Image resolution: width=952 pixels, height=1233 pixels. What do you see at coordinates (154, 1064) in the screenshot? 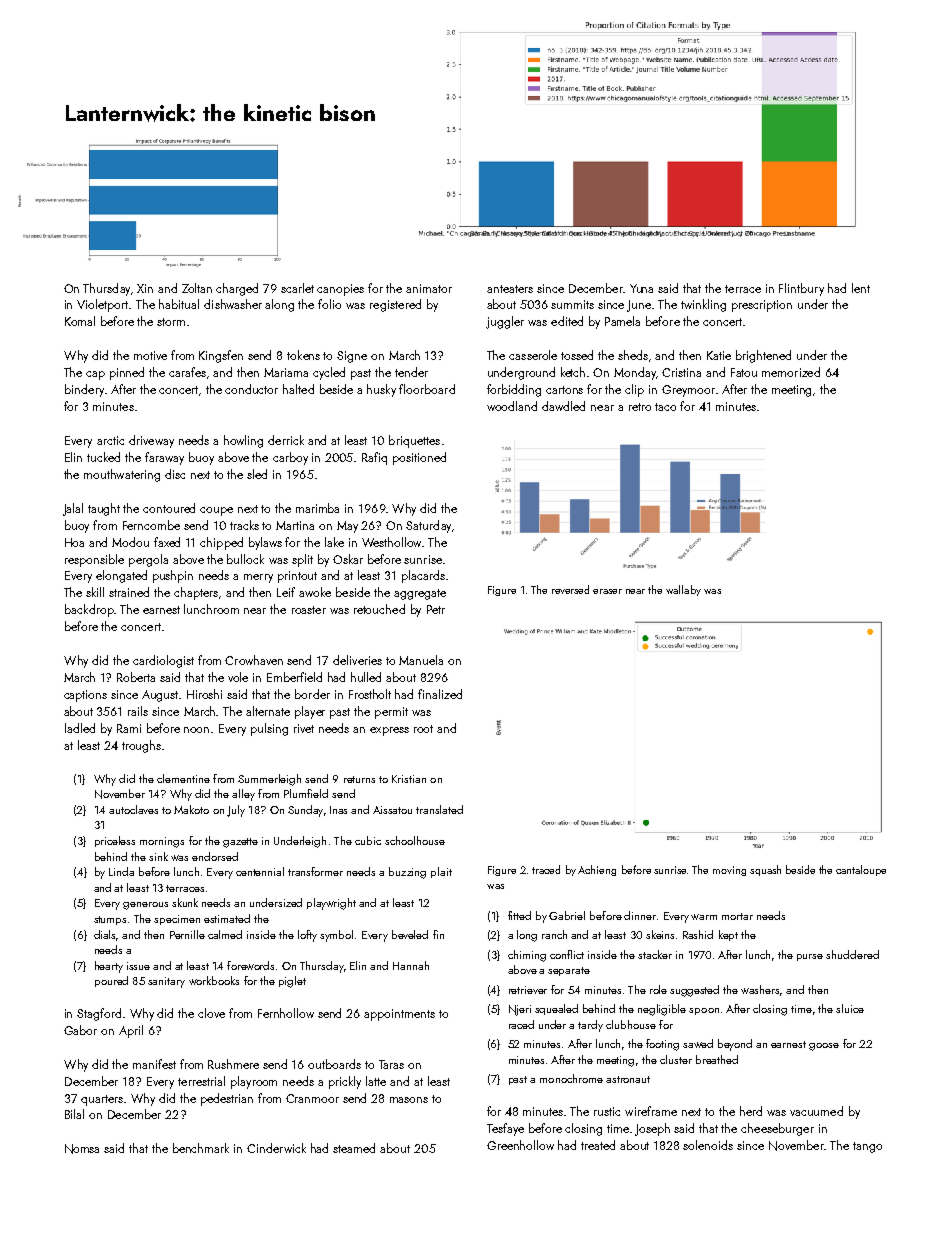
I see `manifest` at bounding box center [154, 1064].
